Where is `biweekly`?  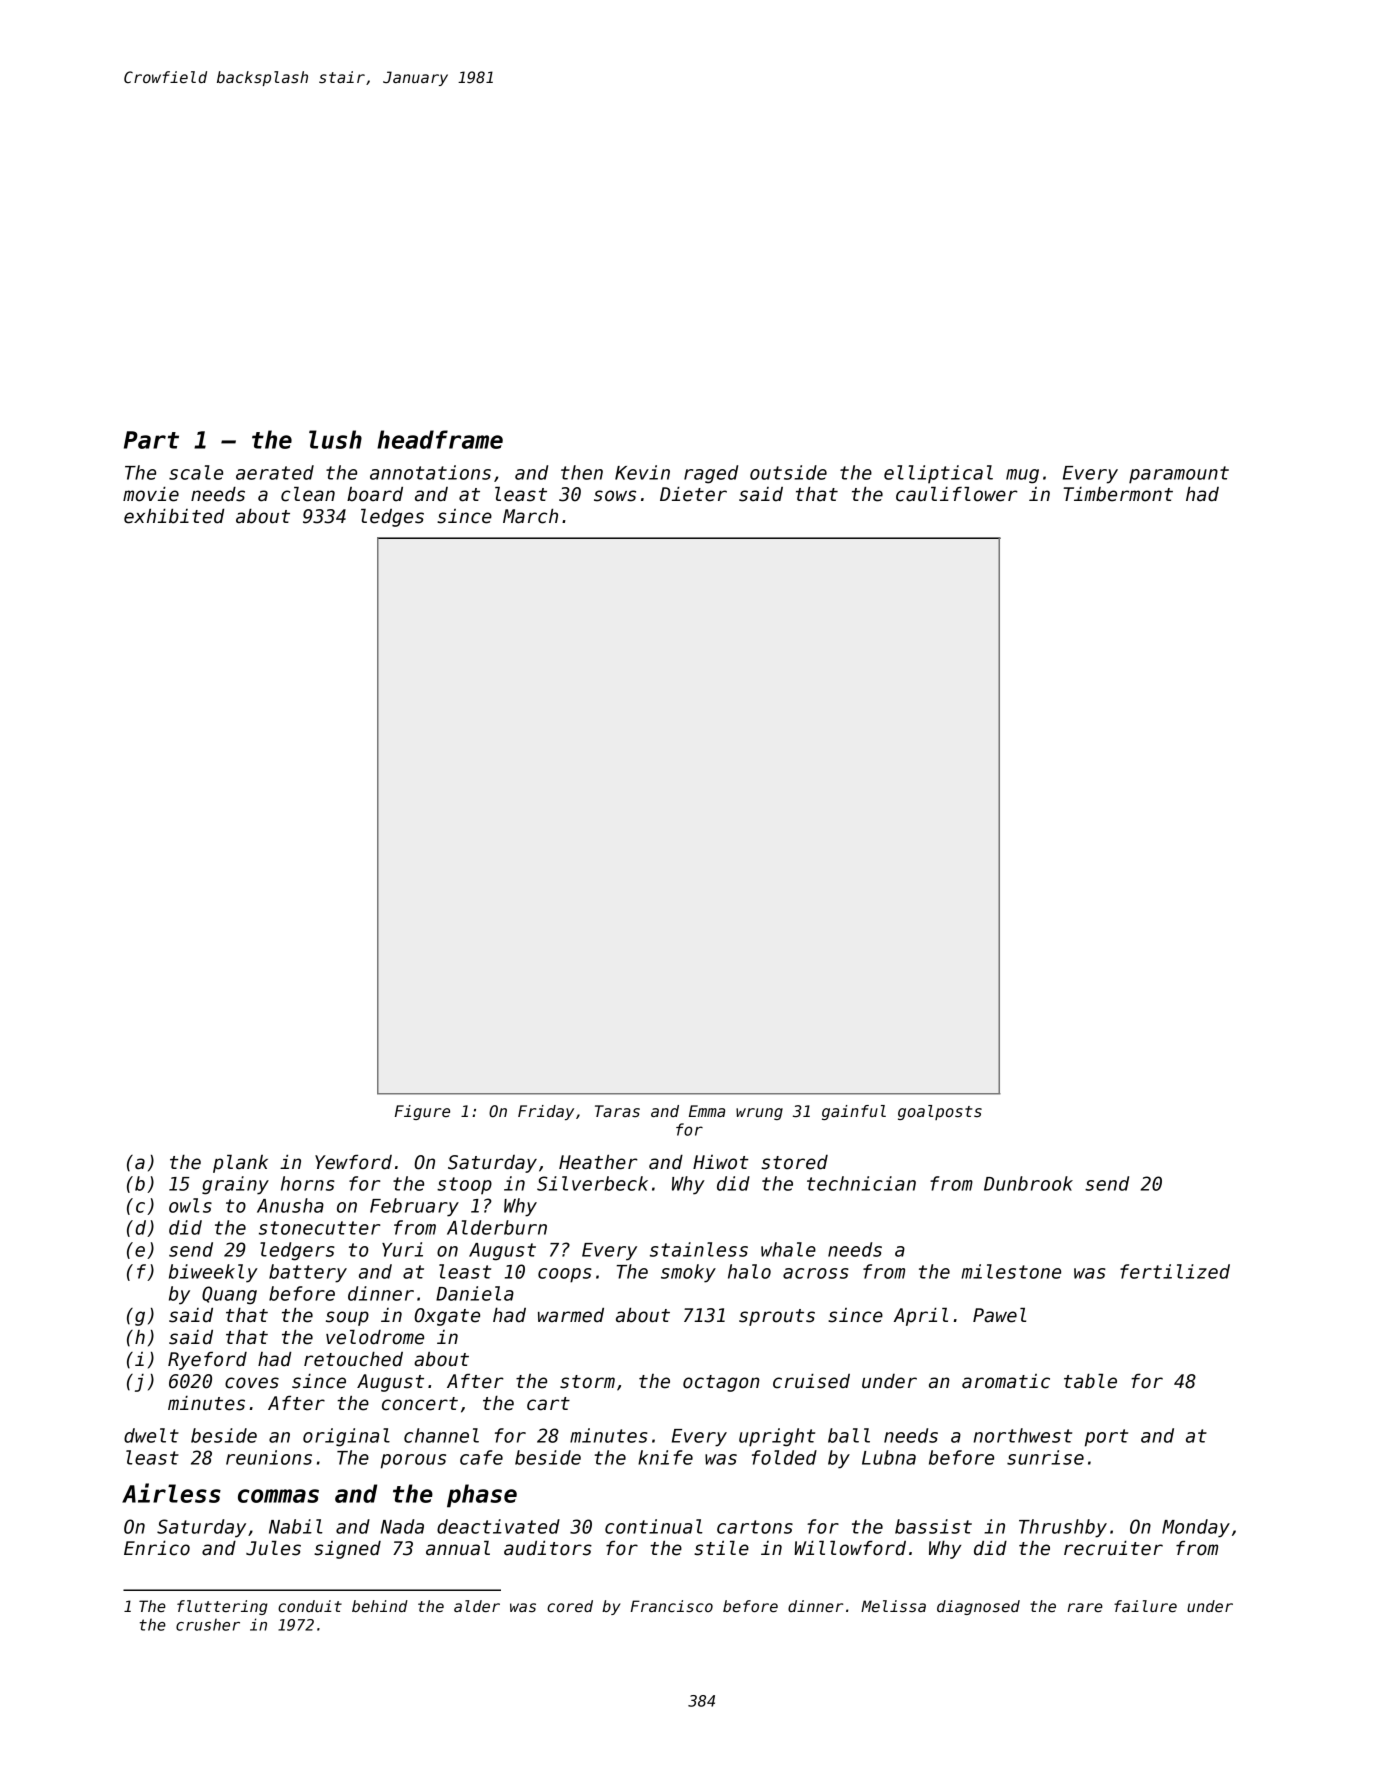 biweekly is located at coordinates (213, 1273).
